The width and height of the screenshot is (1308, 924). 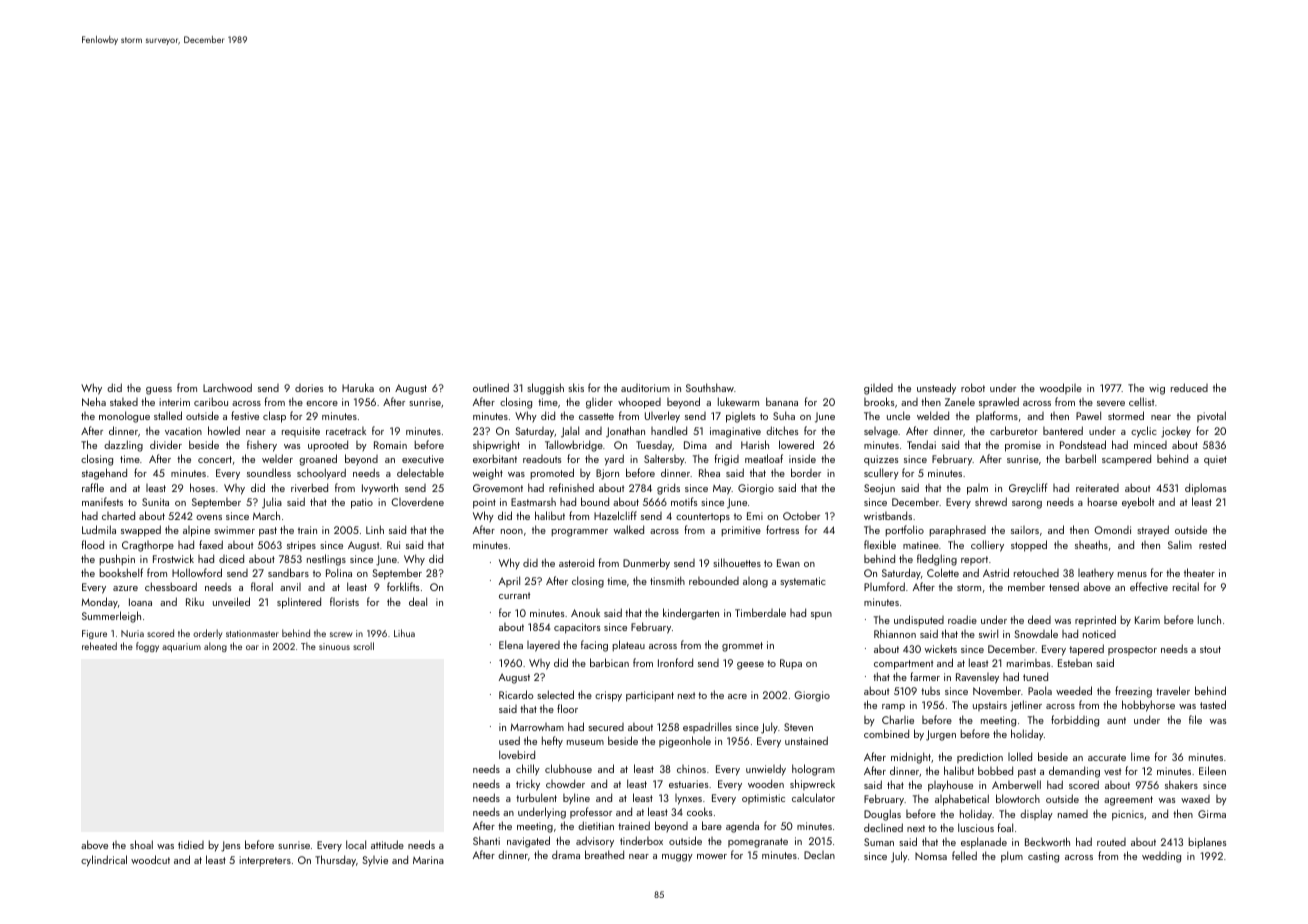 I want to click on Declan, so click(x=819, y=855).
